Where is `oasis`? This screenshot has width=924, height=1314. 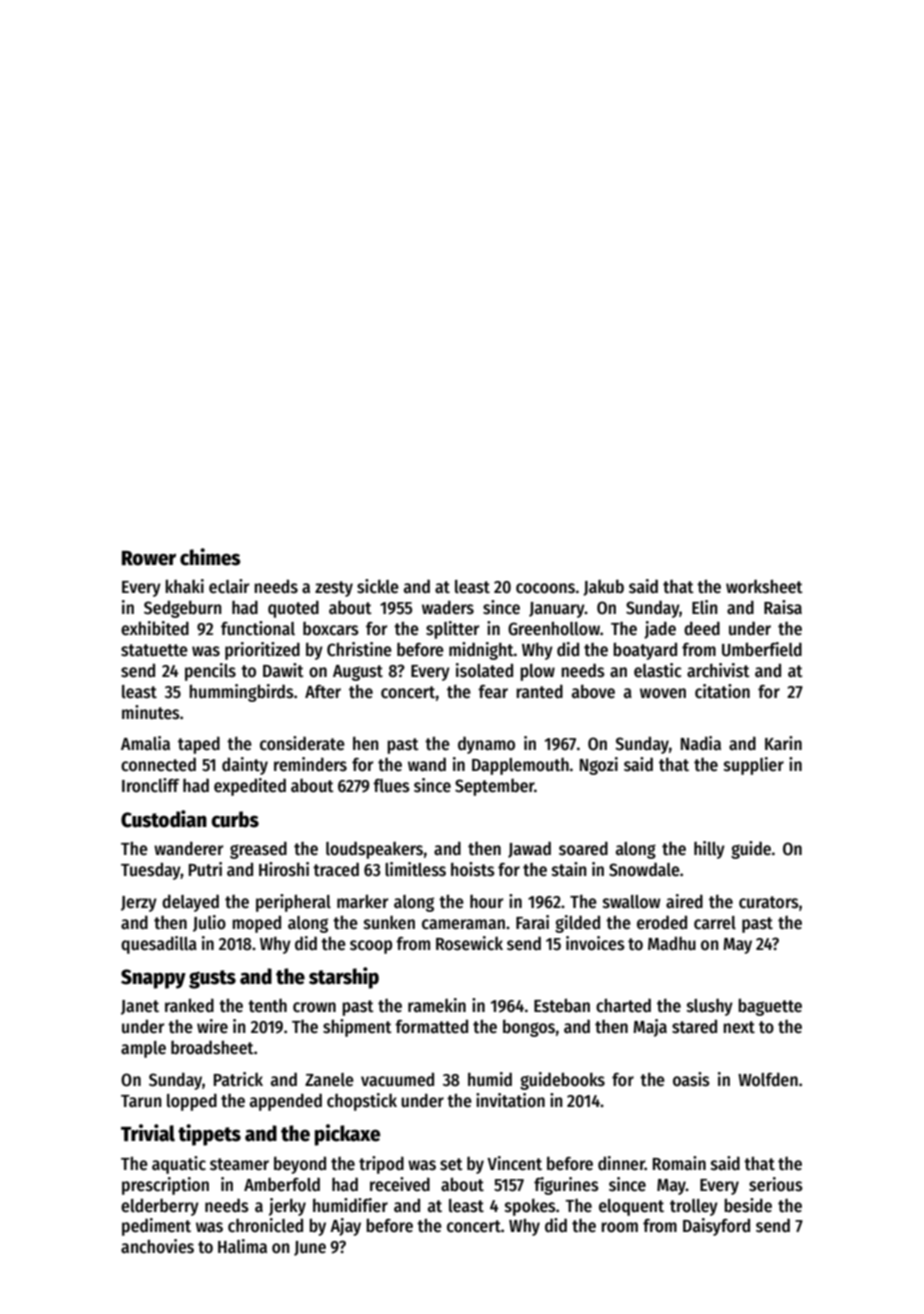
oasis is located at coordinates (691, 1079).
